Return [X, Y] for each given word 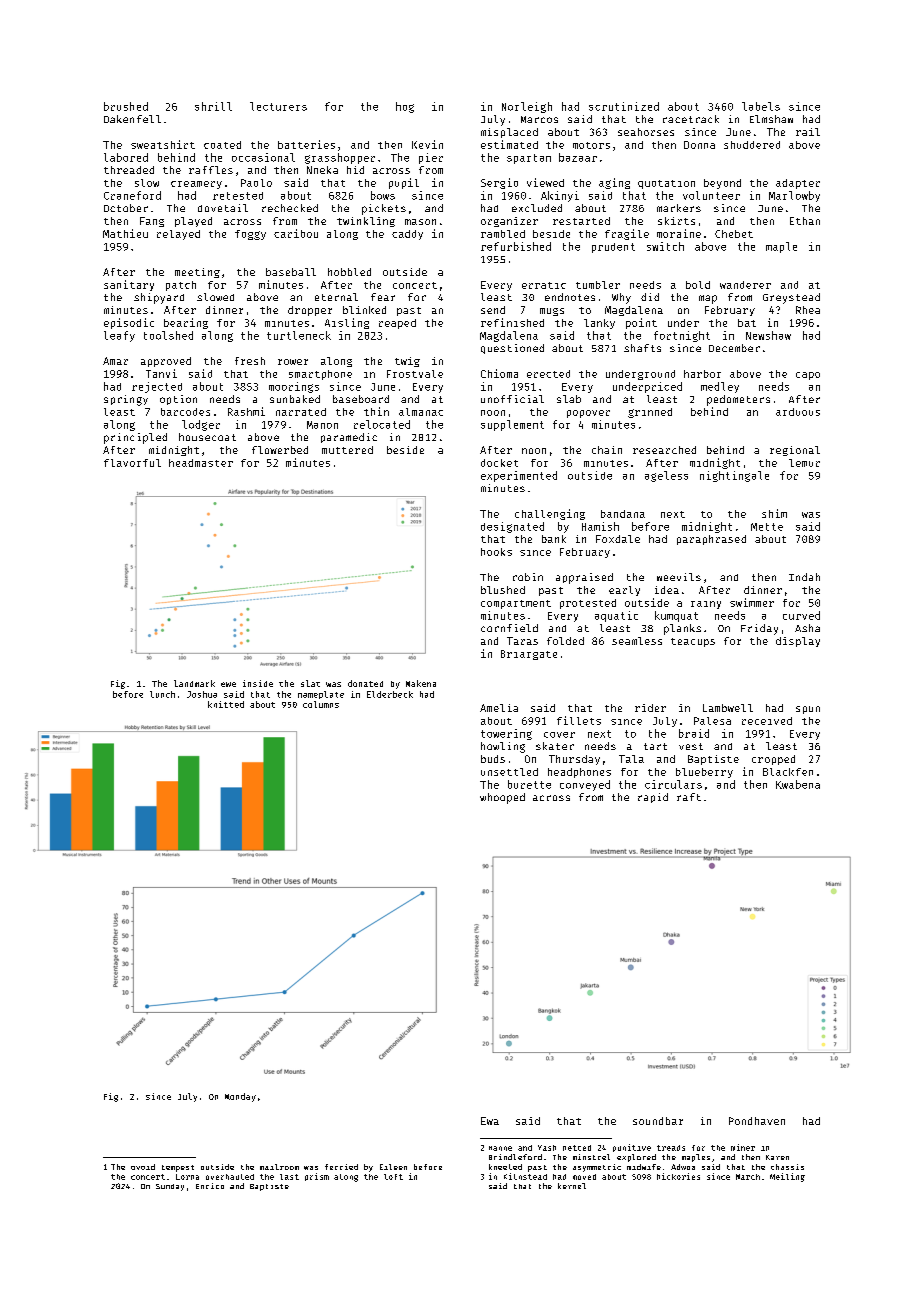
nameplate [321, 695]
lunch [162, 694]
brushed [126, 106]
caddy [407, 235]
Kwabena [798, 784]
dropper [310, 311]
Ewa [490, 1121]
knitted [226, 704]
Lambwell [728, 708]
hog [405, 107]
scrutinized [624, 106]
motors [591, 145]
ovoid [143, 1167]
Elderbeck [390, 694]
